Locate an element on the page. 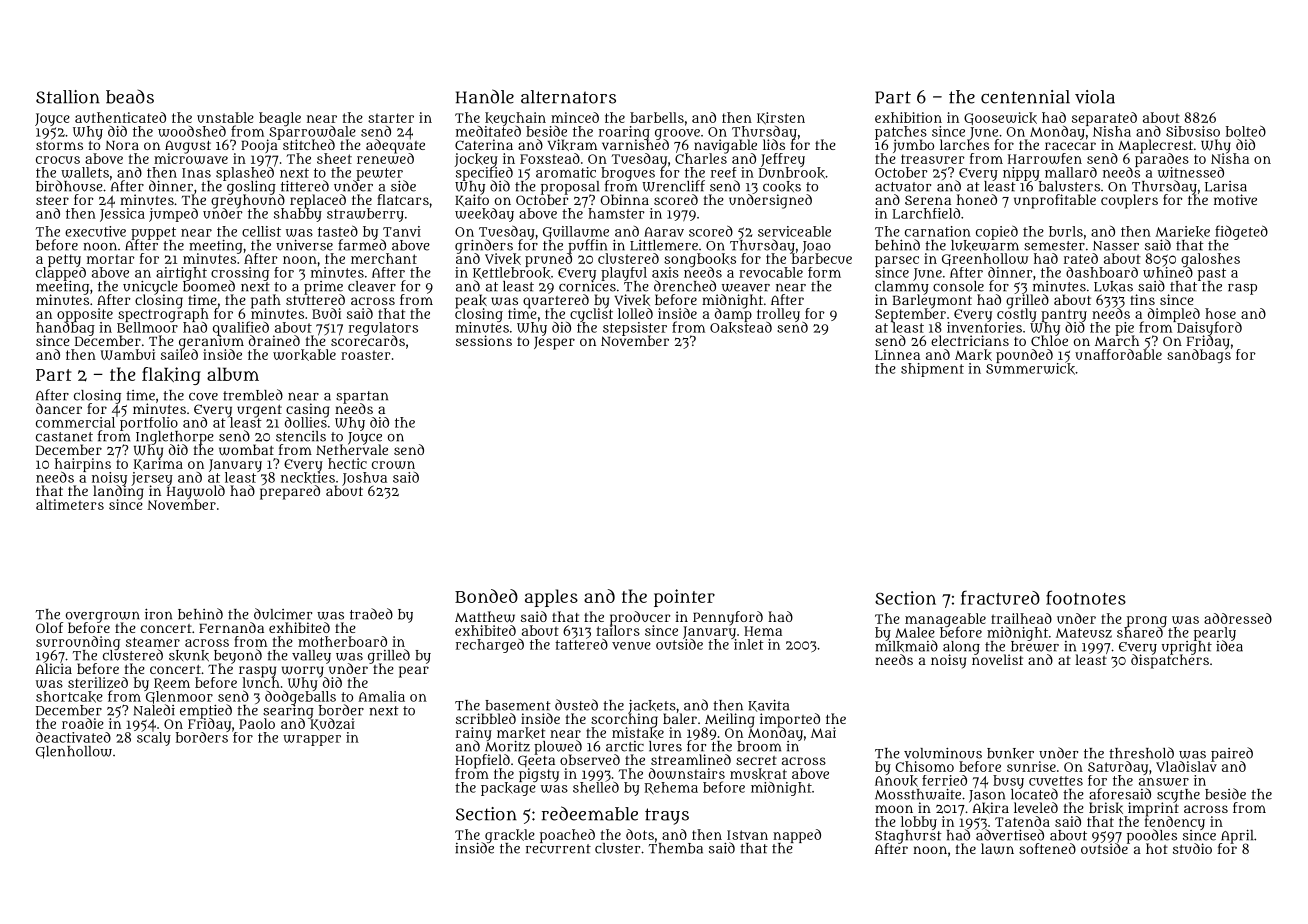 Image resolution: width=1308 pixels, height=924 pixels. dulcimer is located at coordinates (283, 614).
